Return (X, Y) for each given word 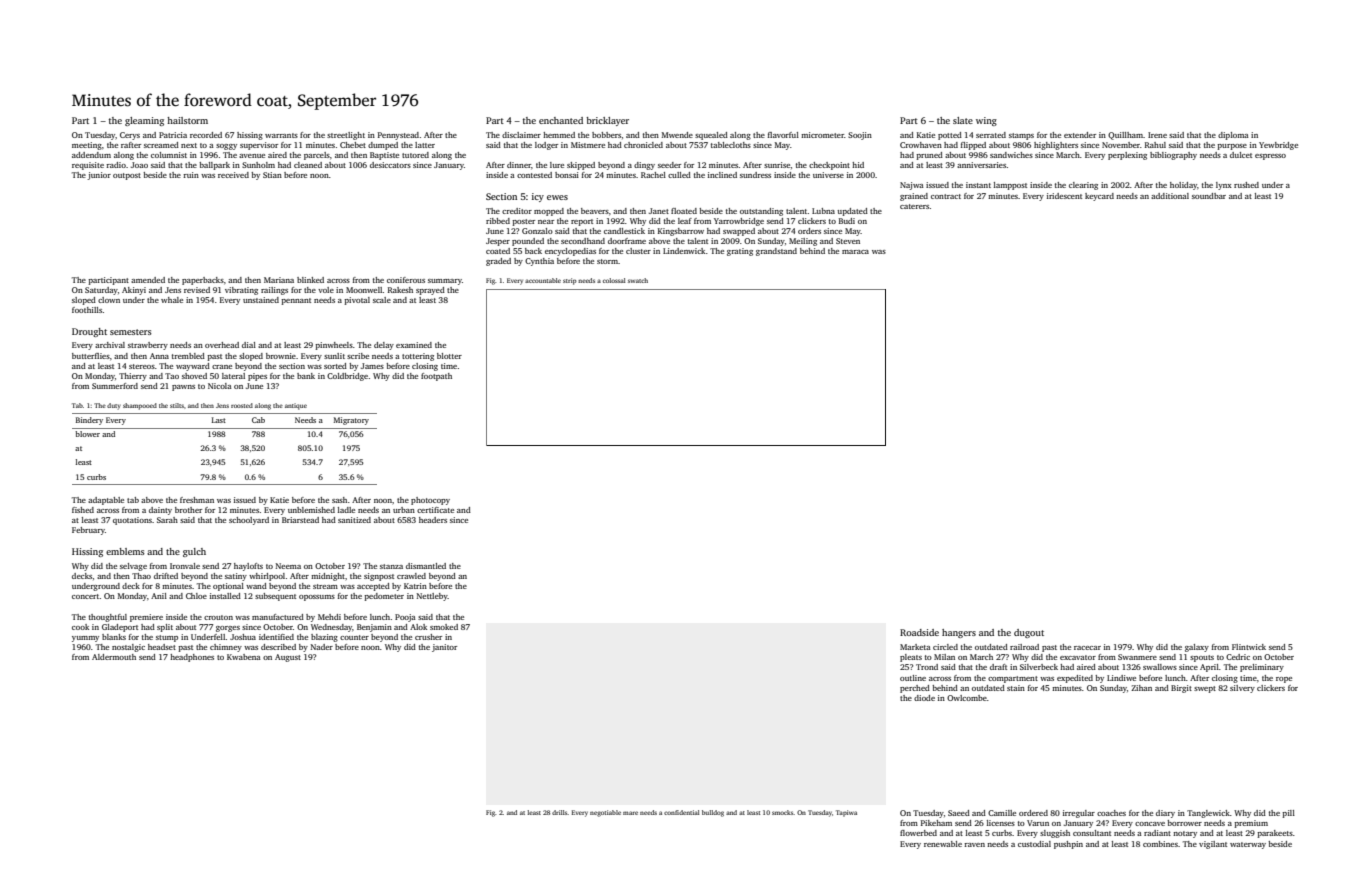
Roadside (919, 632)
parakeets (1275, 834)
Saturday (101, 291)
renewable (943, 844)
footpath (436, 377)
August (288, 658)
